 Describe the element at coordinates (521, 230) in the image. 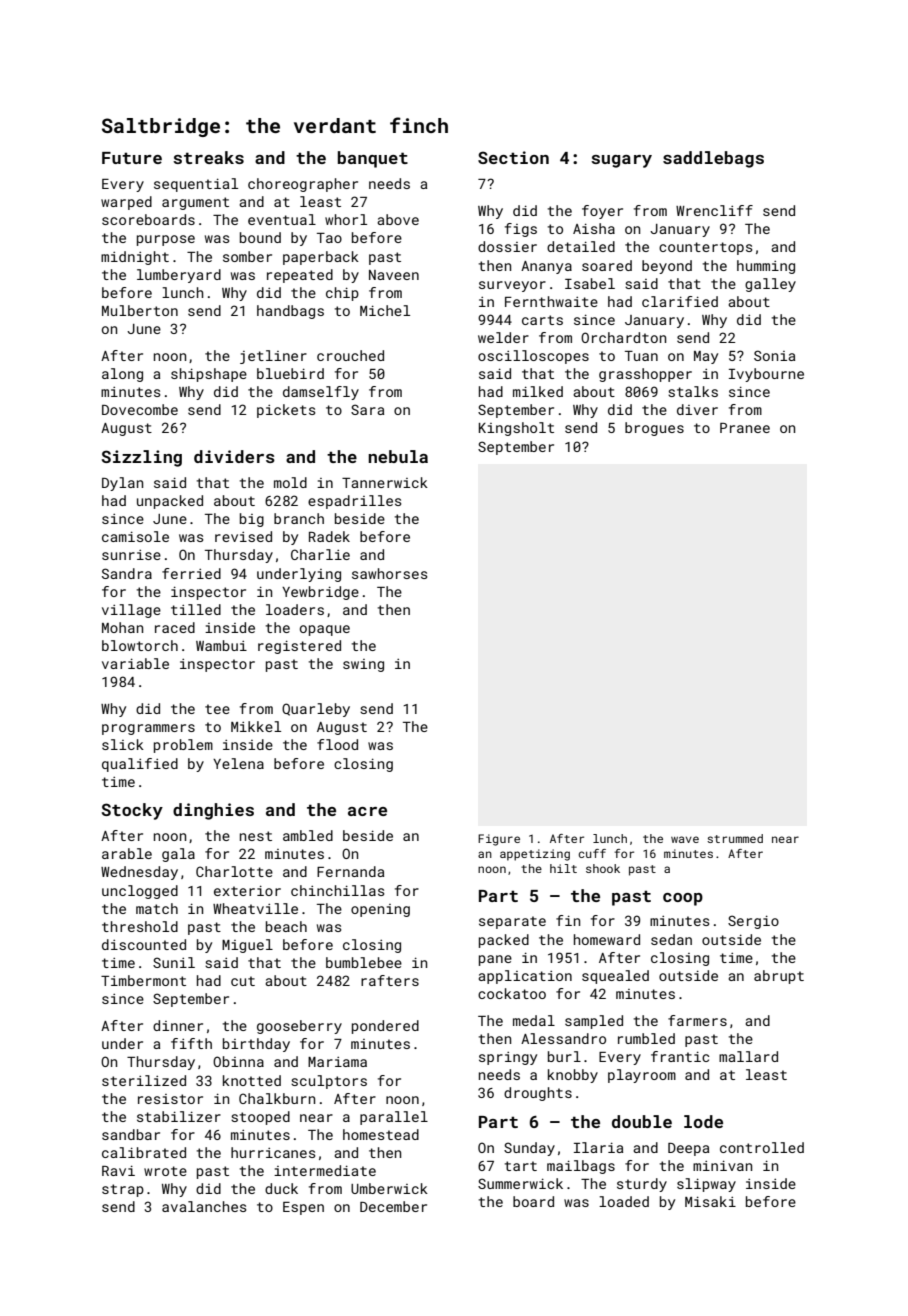

I see `figs` at that location.
